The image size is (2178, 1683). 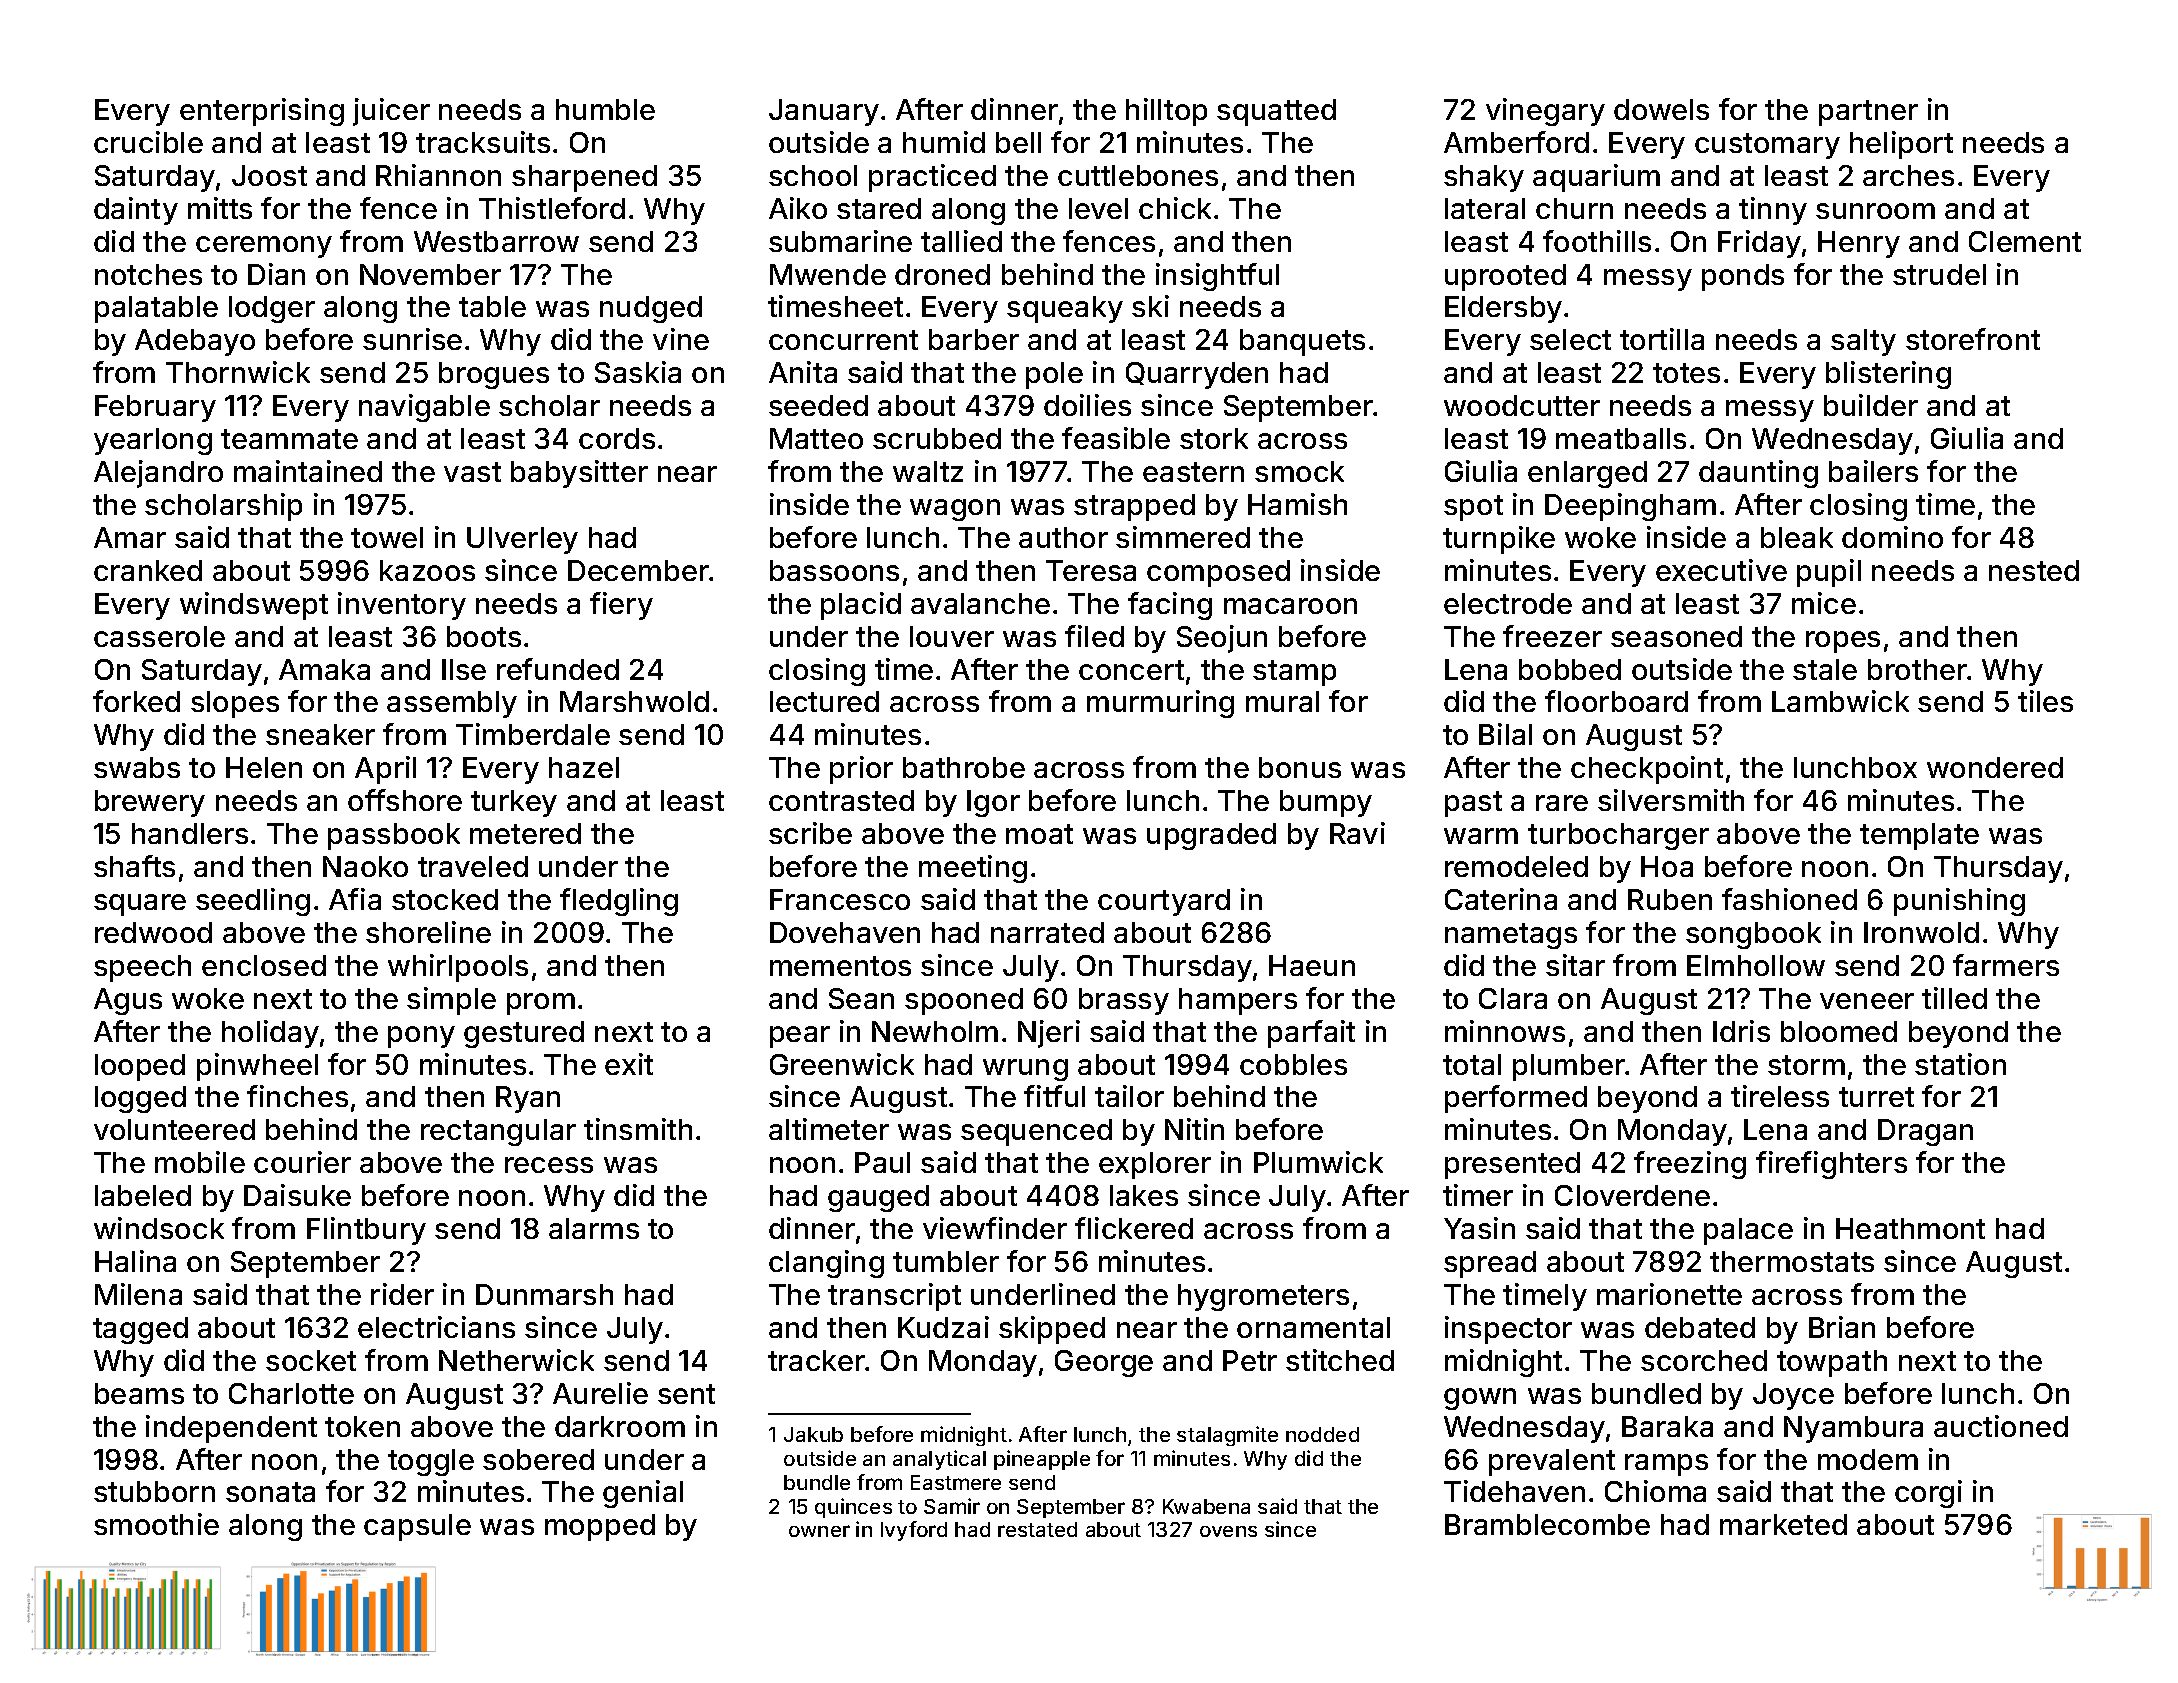 I want to click on bell, so click(x=1018, y=142).
